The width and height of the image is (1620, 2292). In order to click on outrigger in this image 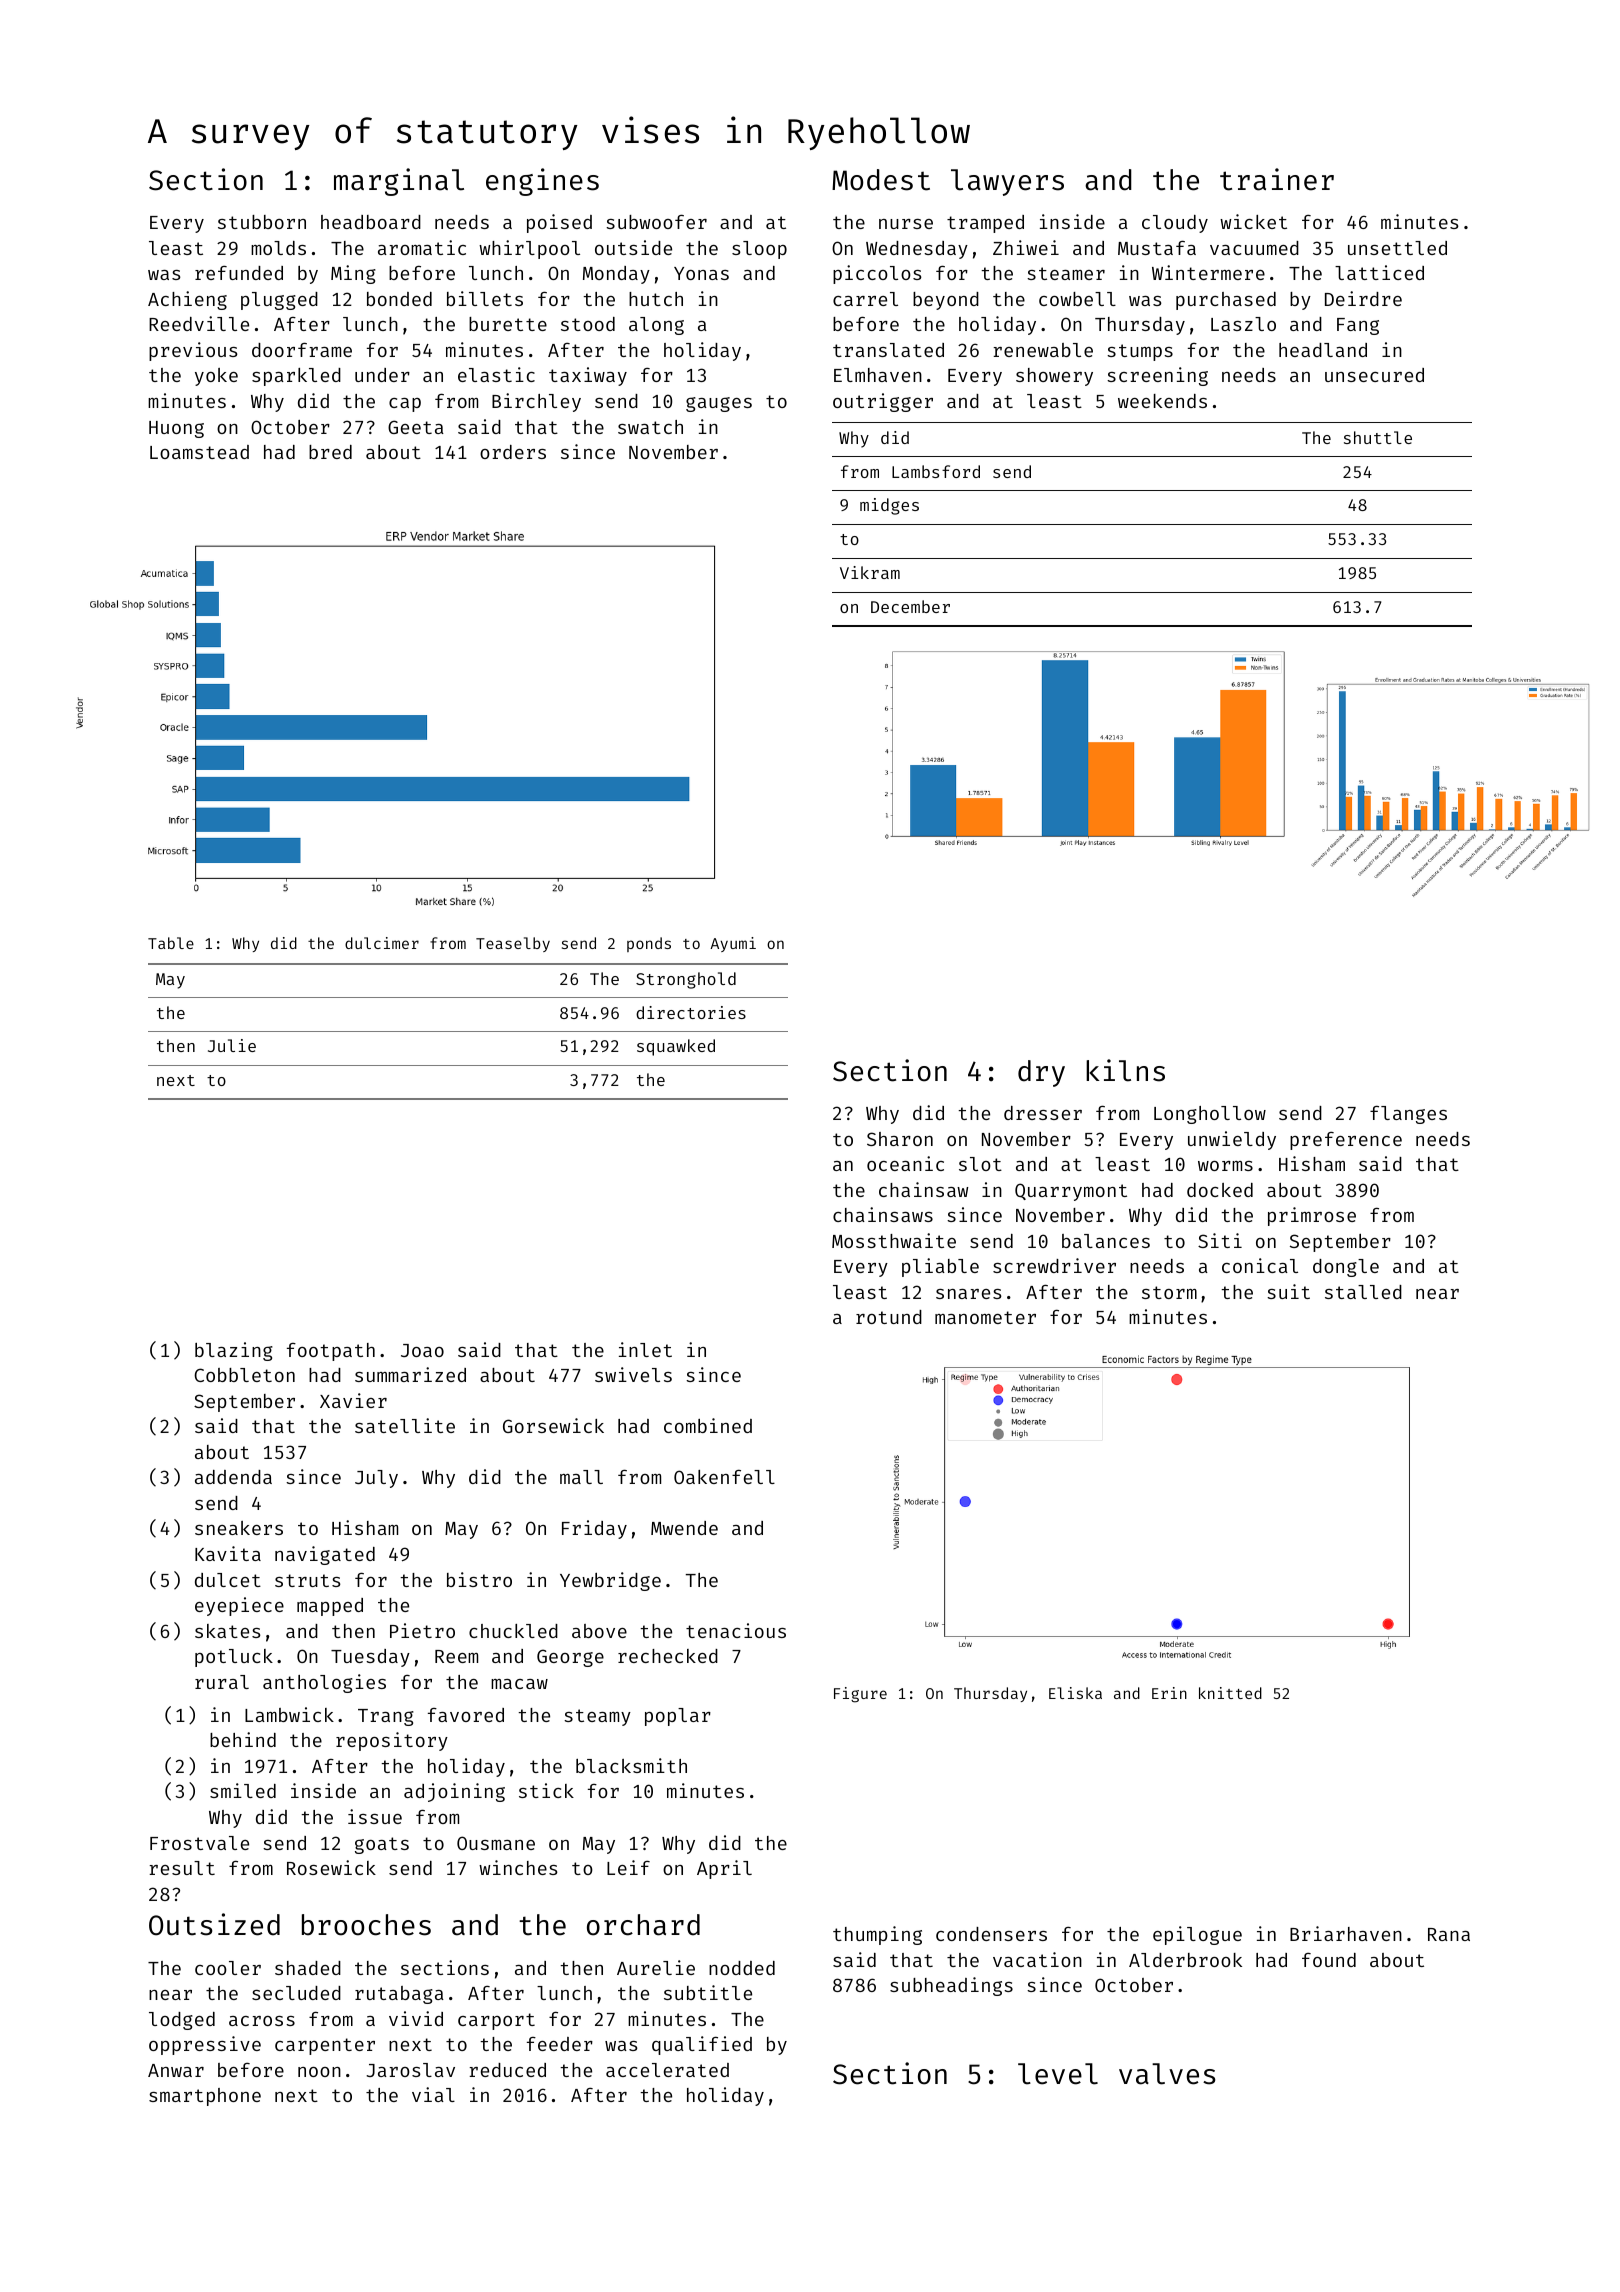, I will do `click(883, 402)`.
